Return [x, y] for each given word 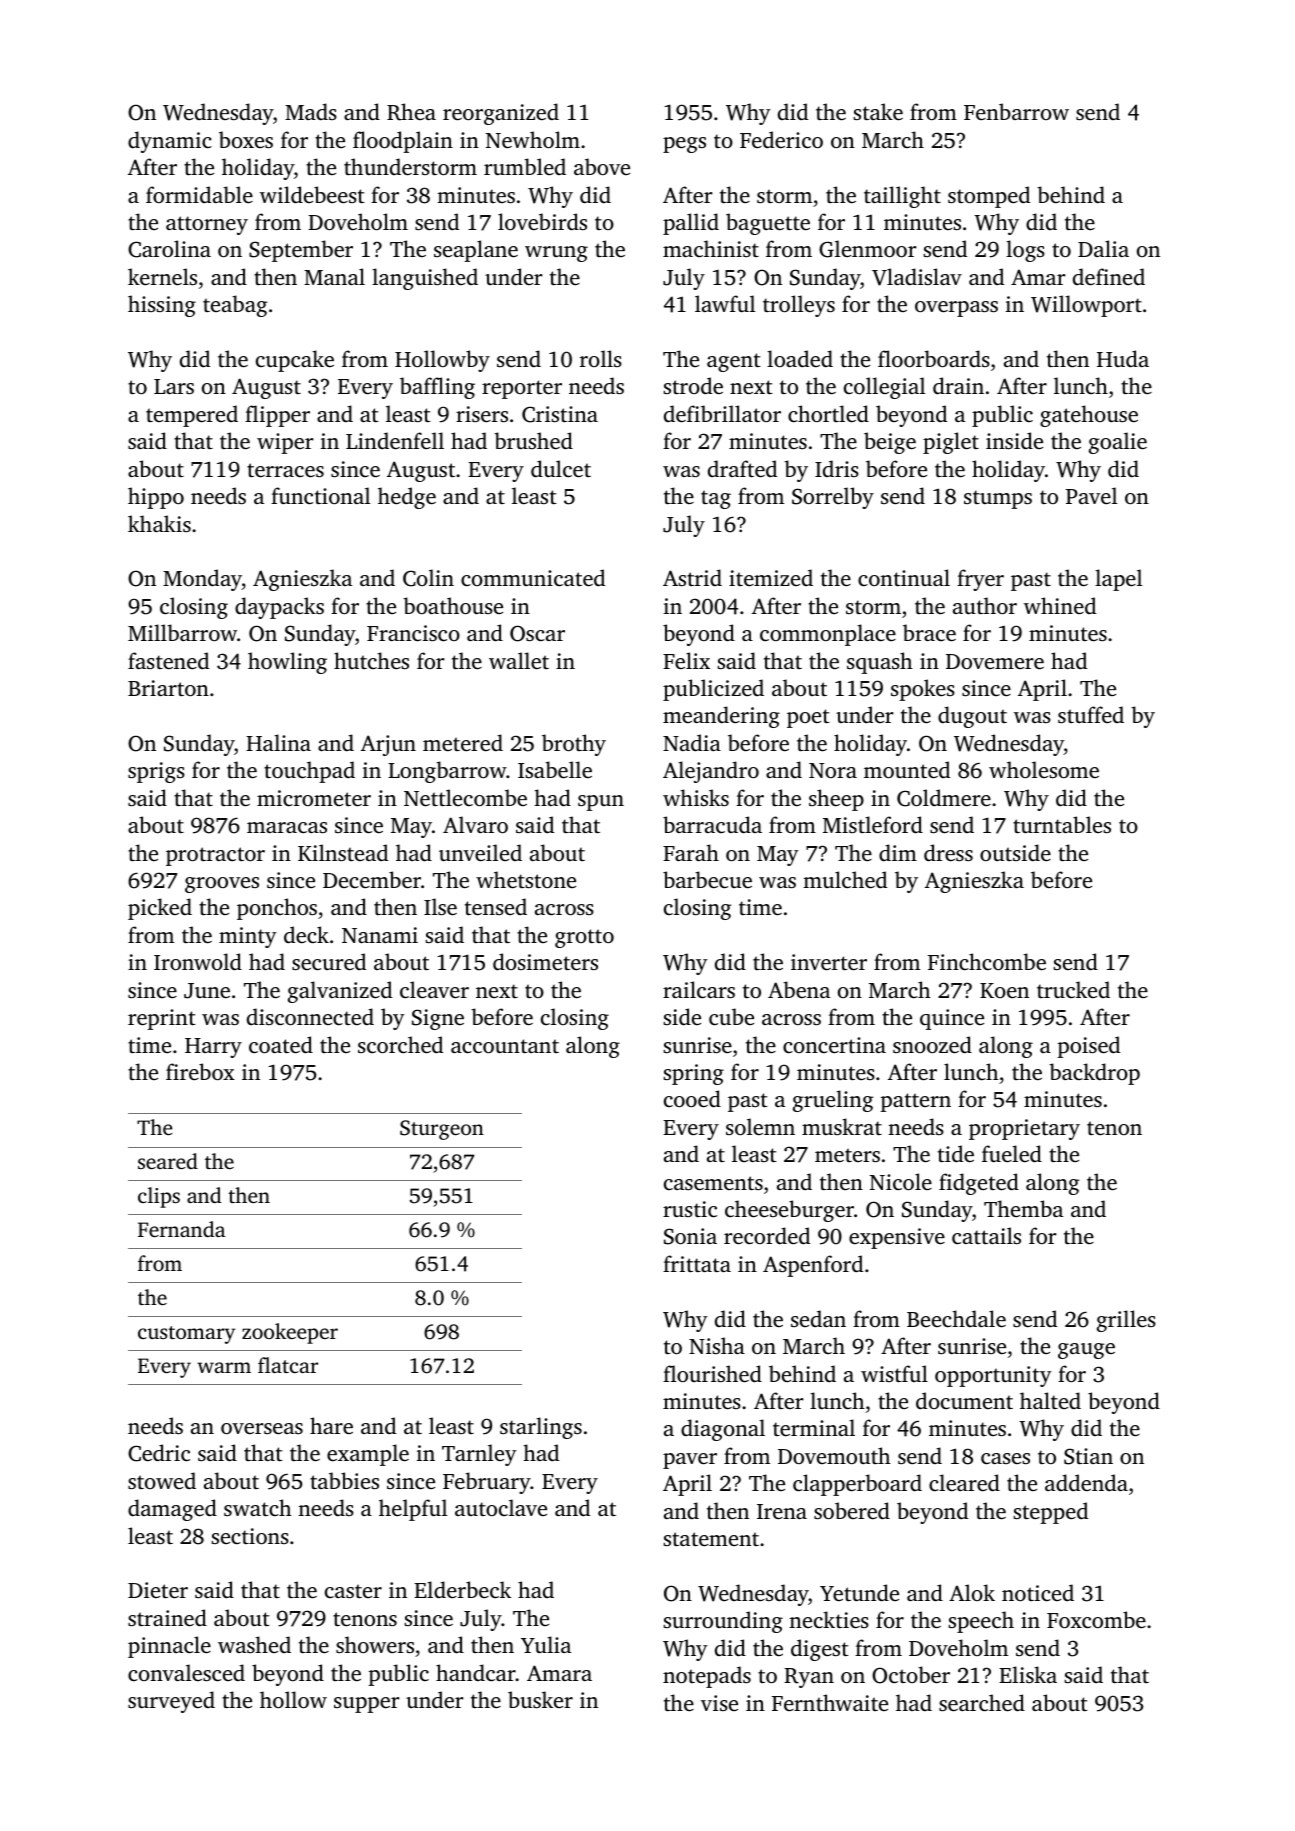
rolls [601, 358]
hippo [156, 498]
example [368, 1455]
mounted [907, 769]
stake [878, 111]
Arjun [388, 745]
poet [808, 718]
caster [353, 1591]
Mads [311, 111]
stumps [998, 499]
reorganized [501, 114]
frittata [697, 1263]
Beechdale [956, 1318]
